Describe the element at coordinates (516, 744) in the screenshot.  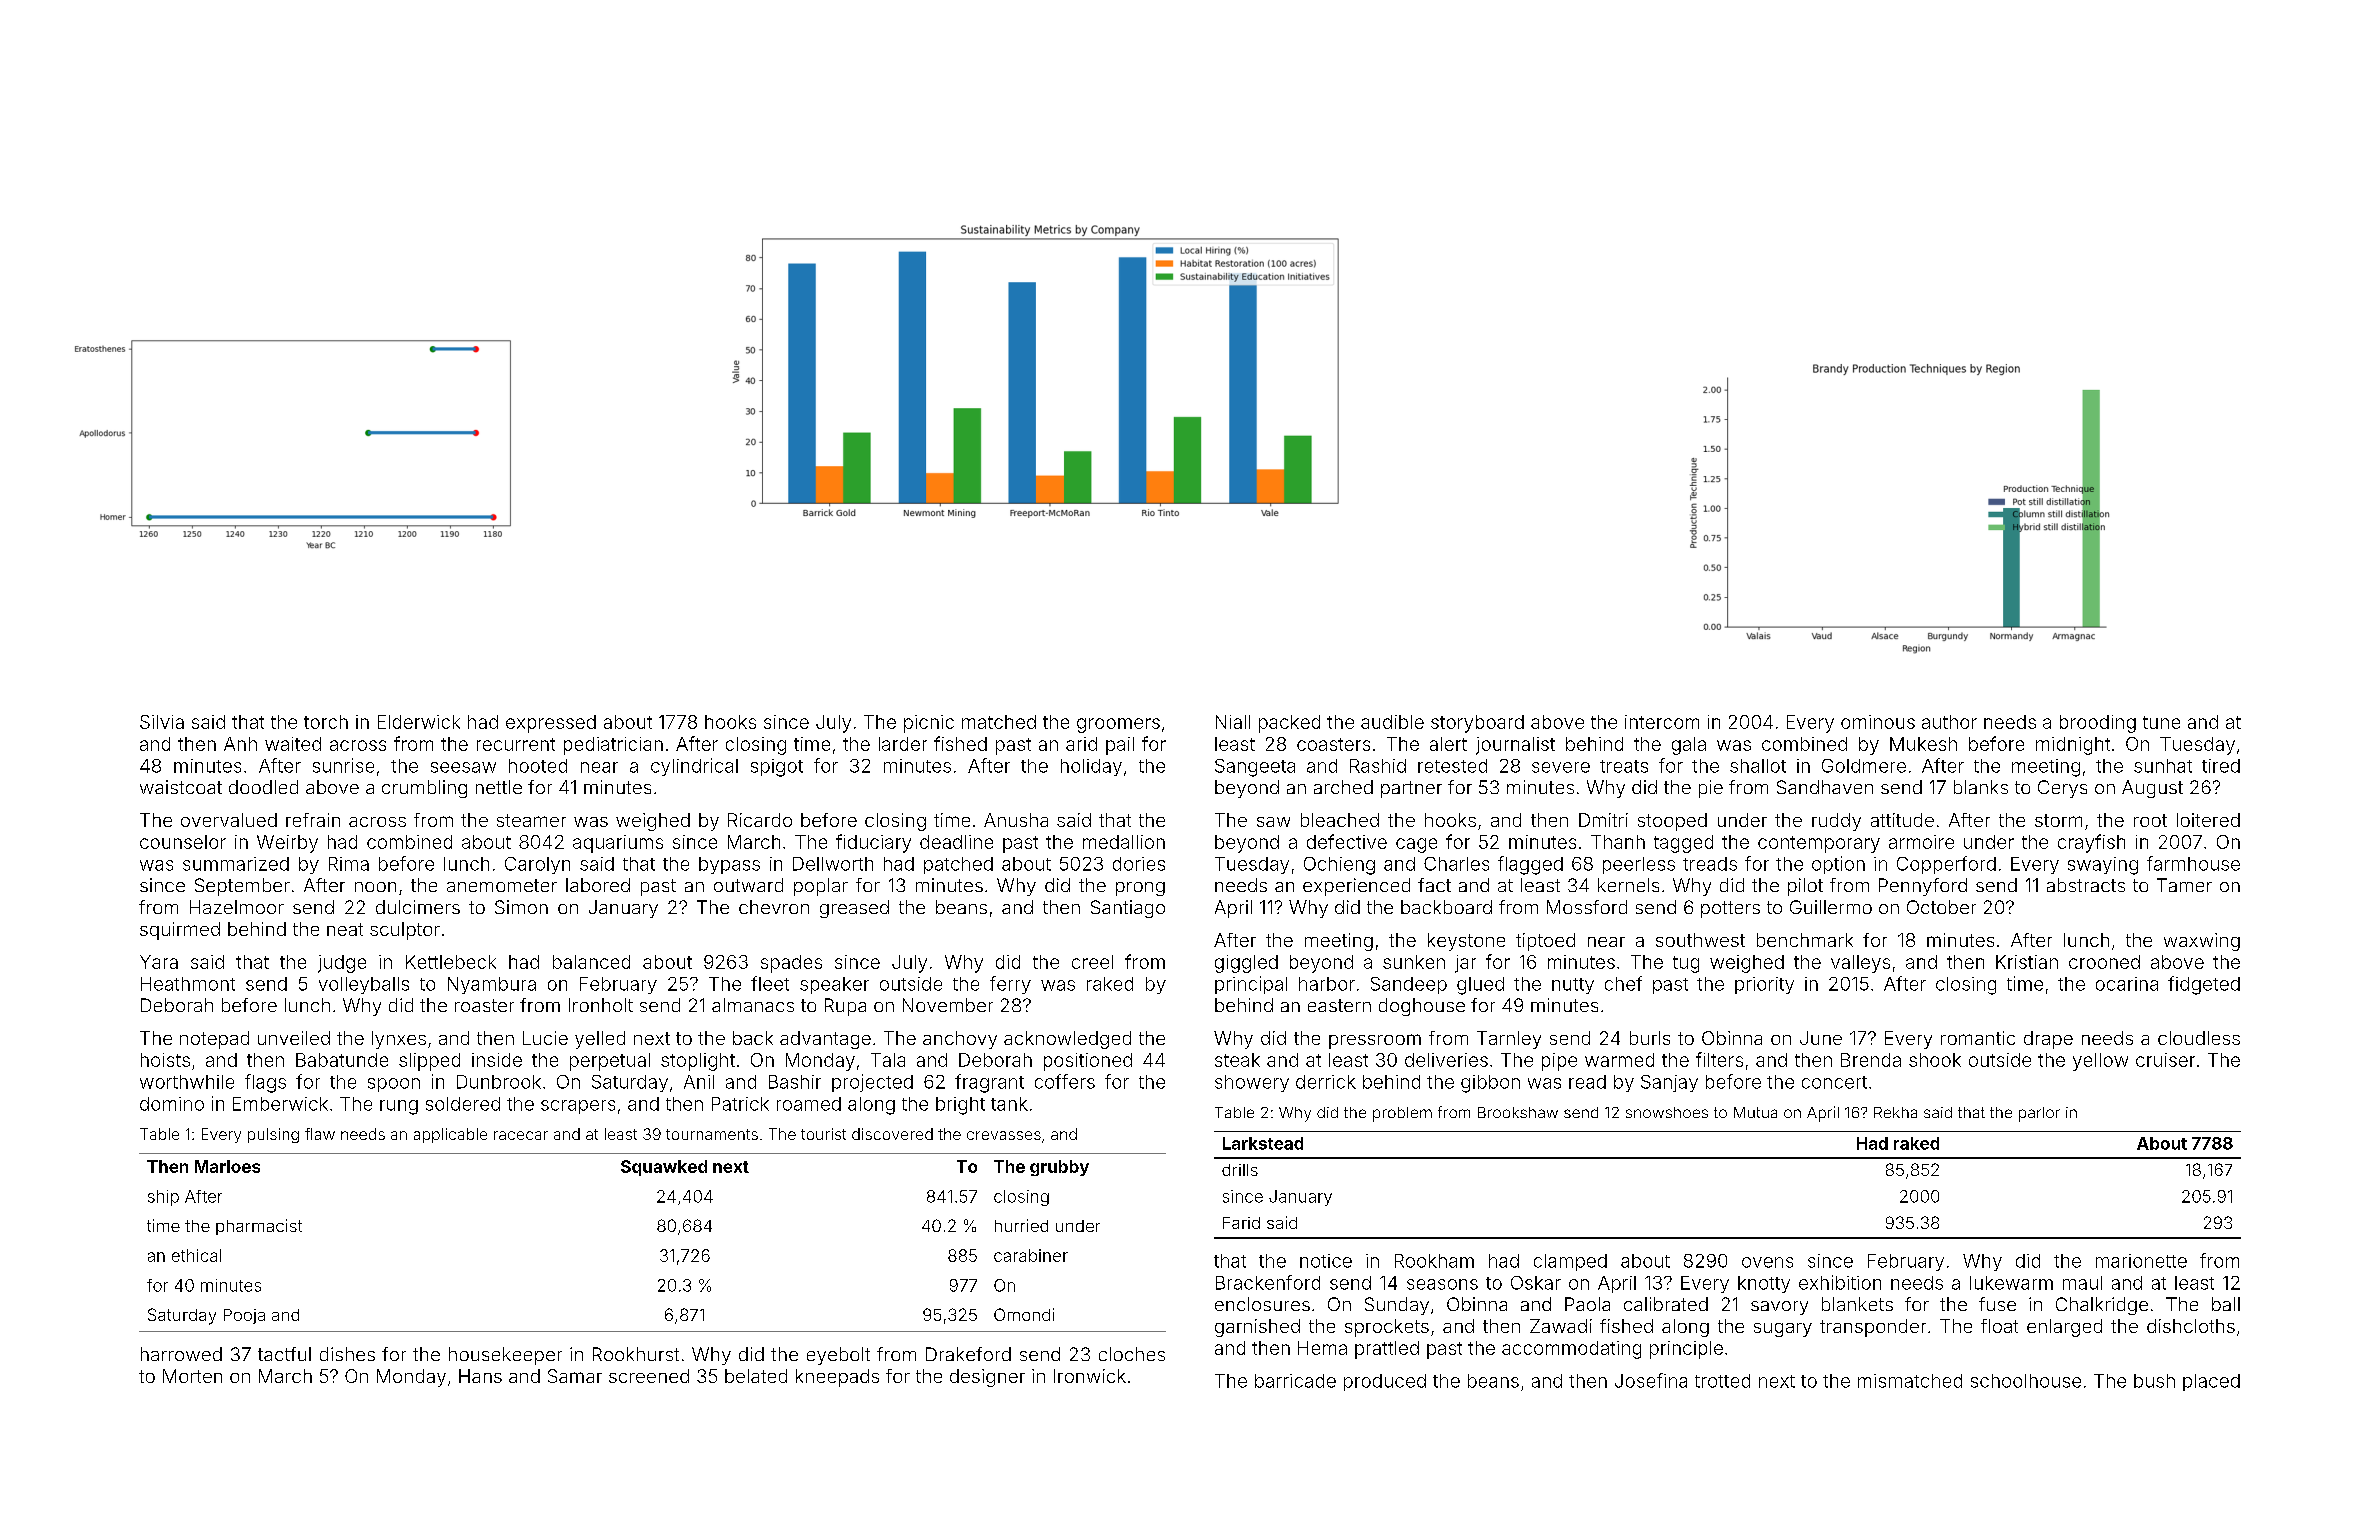
I see `recurrent` at that location.
